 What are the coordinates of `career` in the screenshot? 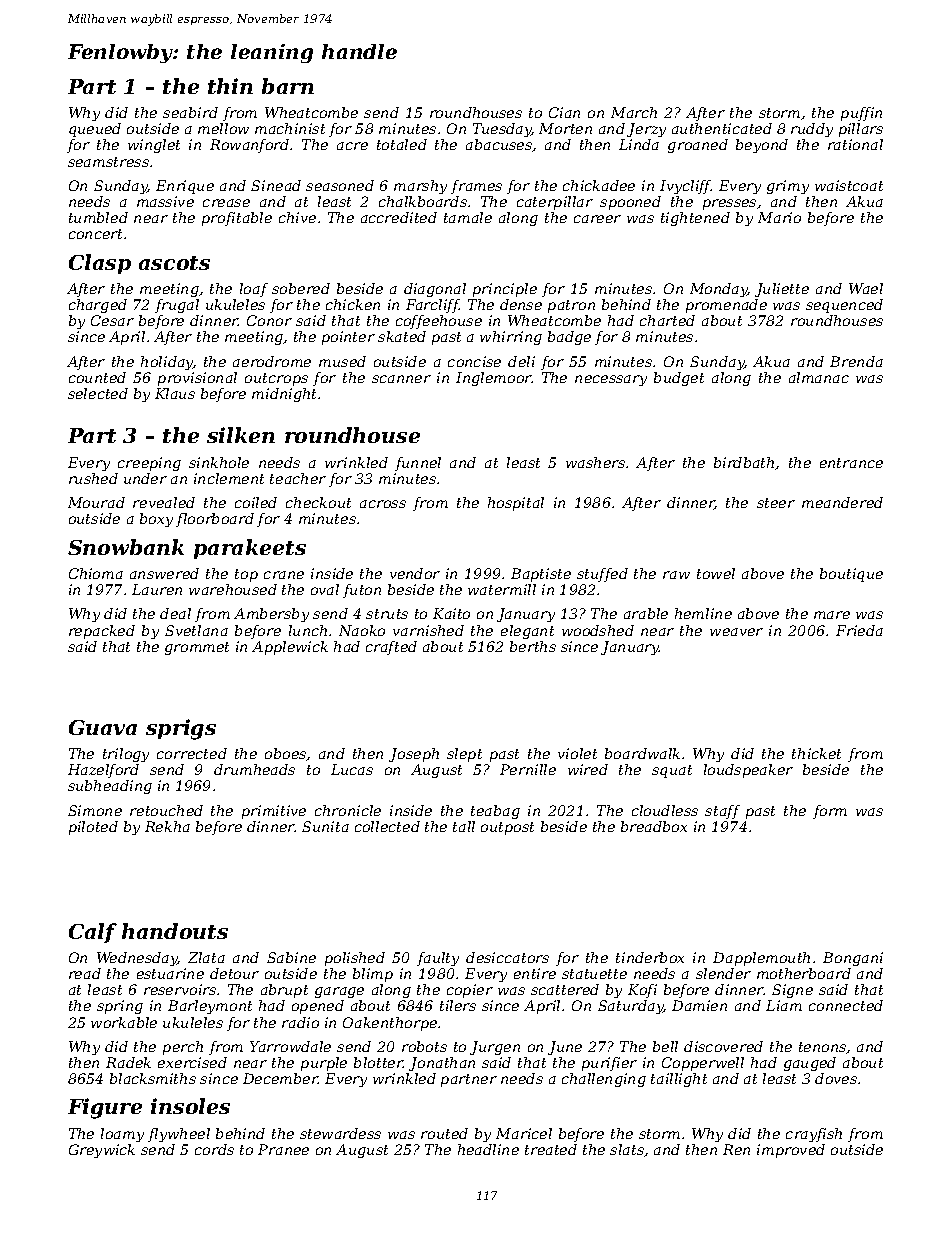 It's located at (597, 219).
